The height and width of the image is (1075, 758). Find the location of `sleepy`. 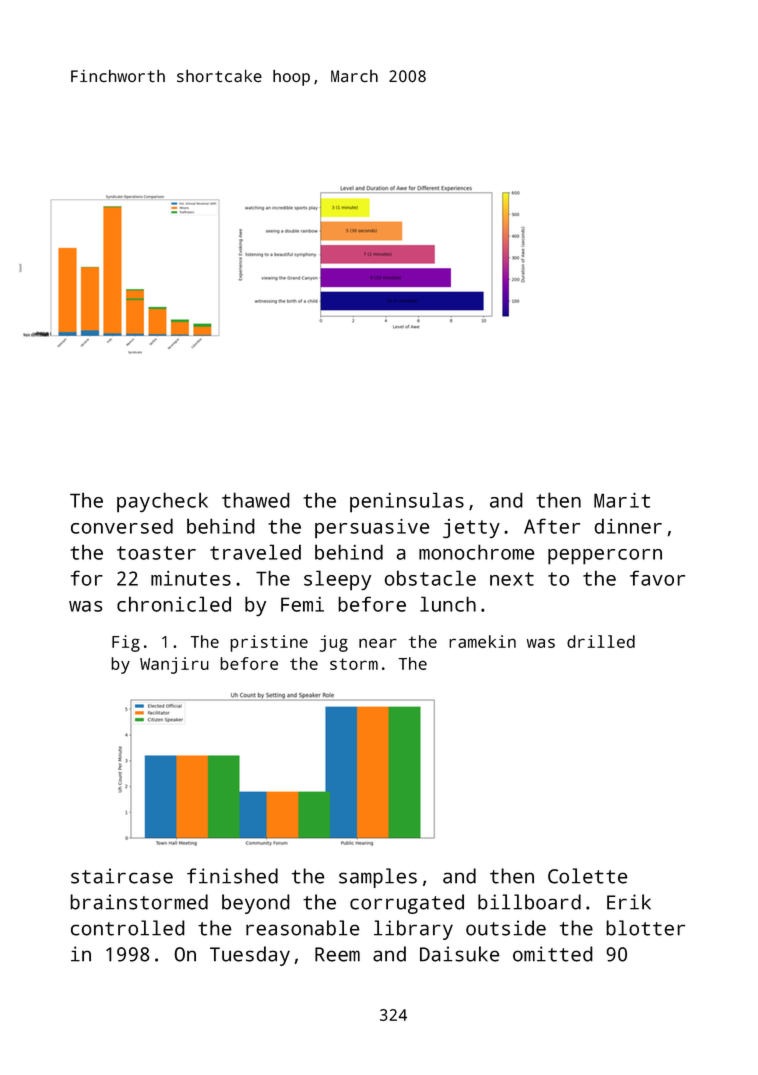

sleepy is located at coordinates (337, 580).
